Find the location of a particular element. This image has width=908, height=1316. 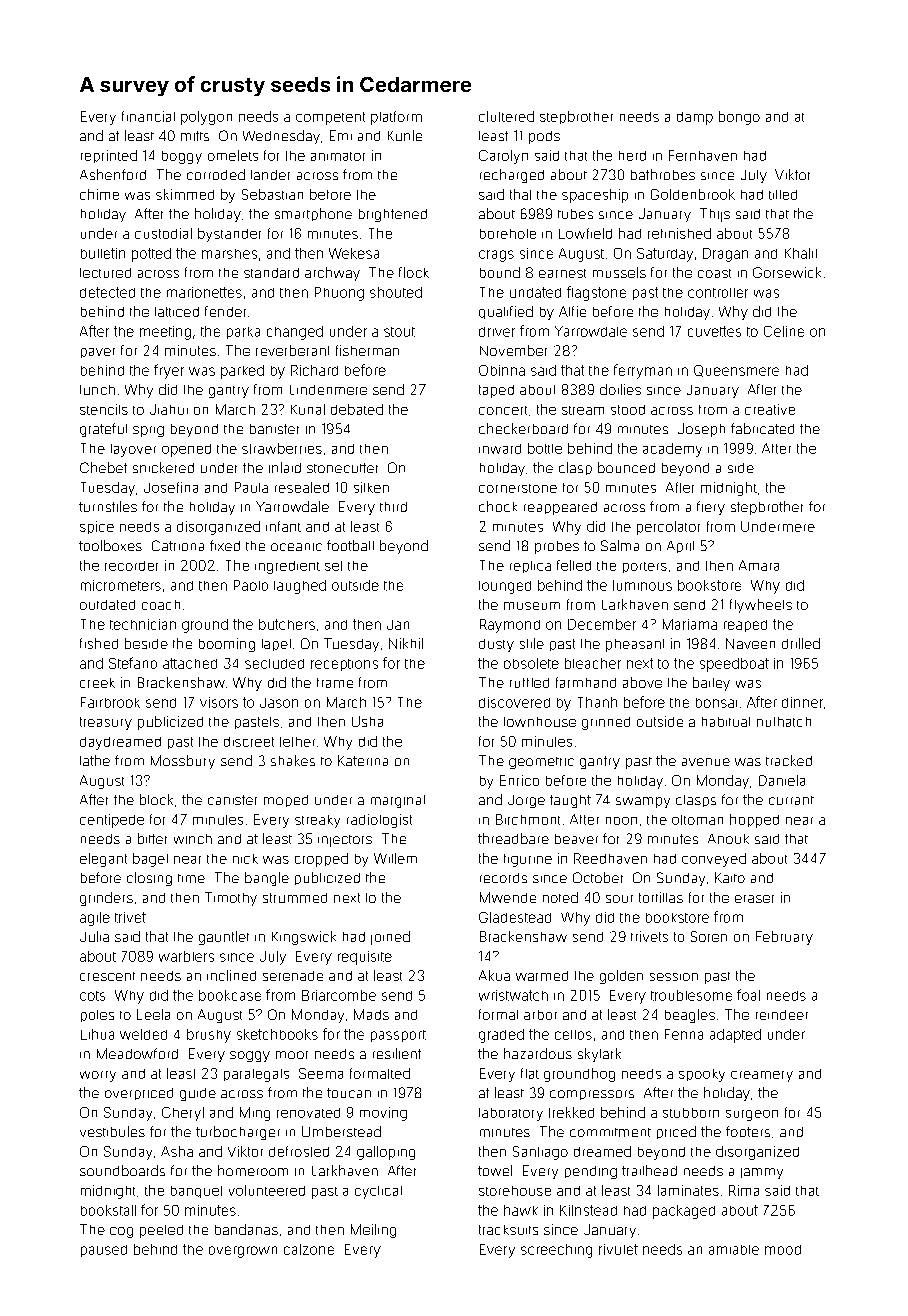

bailey is located at coordinates (711, 684).
